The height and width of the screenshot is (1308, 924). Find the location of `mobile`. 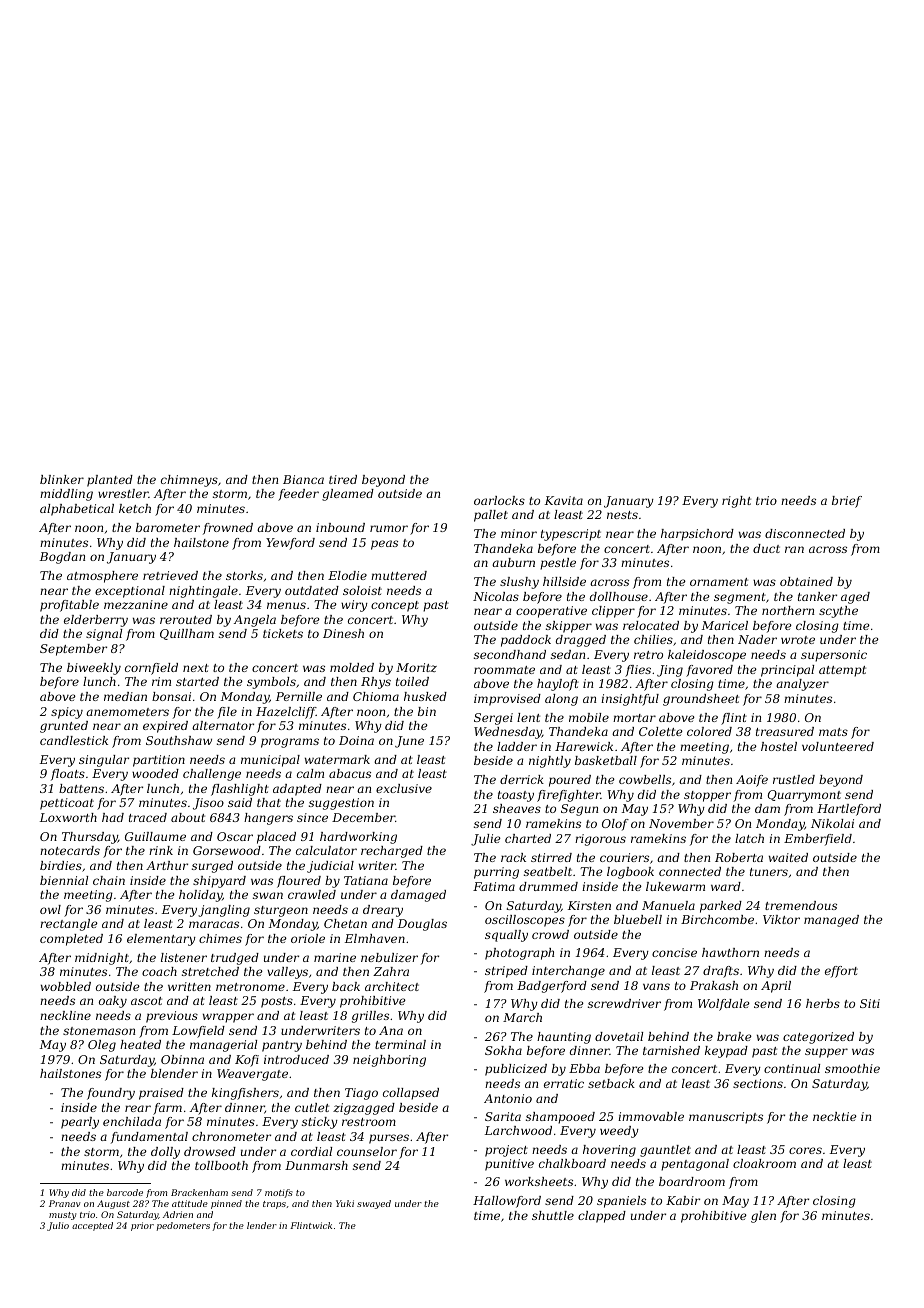

mobile is located at coordinates (589, 717).
